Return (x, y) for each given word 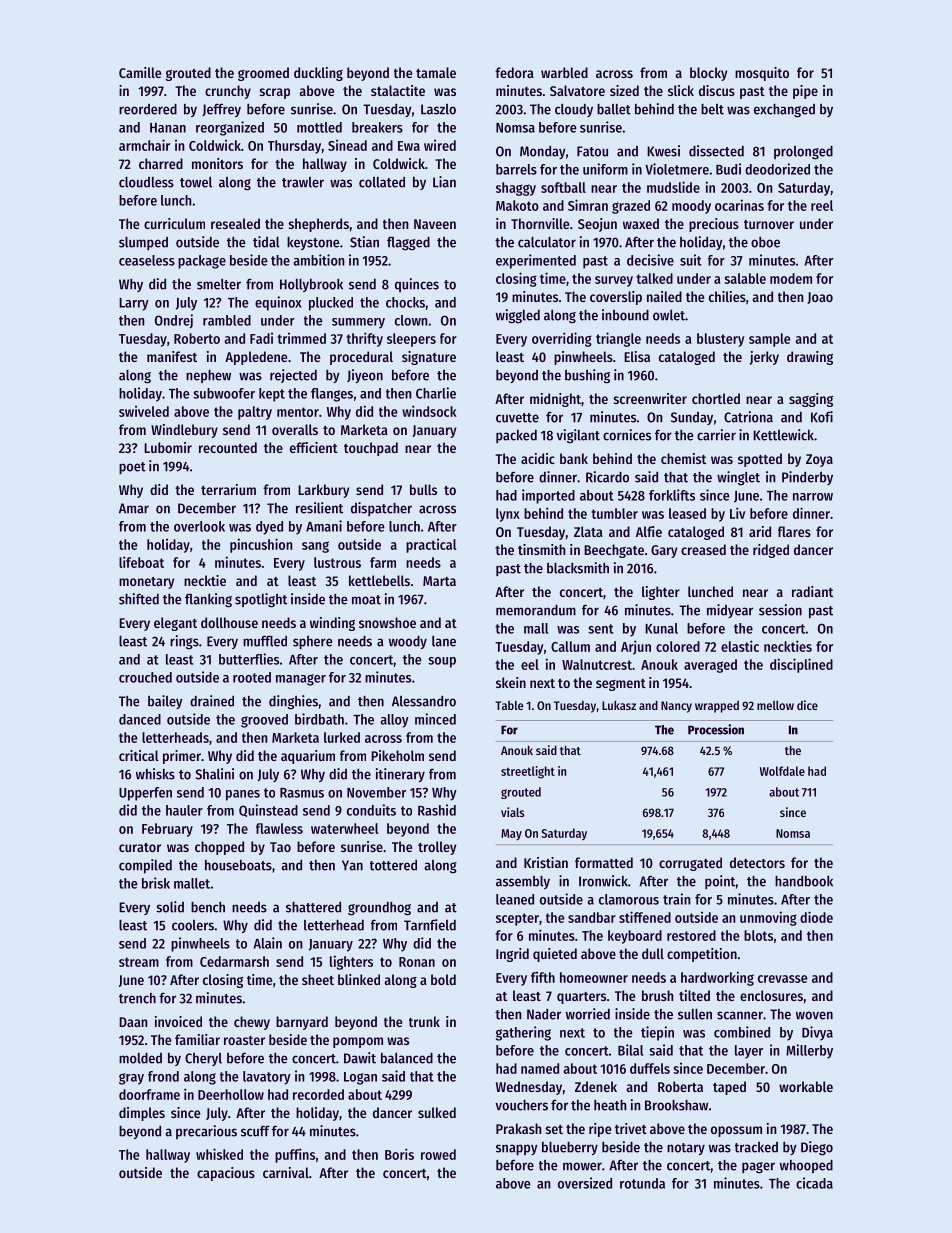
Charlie (436, 393)
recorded (318, 1094)
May (511, 835)
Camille (140, 72)
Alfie (649, 531)
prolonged (803, 153)
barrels (516, 169)
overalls (295, 429)
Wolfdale (782, 771)
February (167, 830)
